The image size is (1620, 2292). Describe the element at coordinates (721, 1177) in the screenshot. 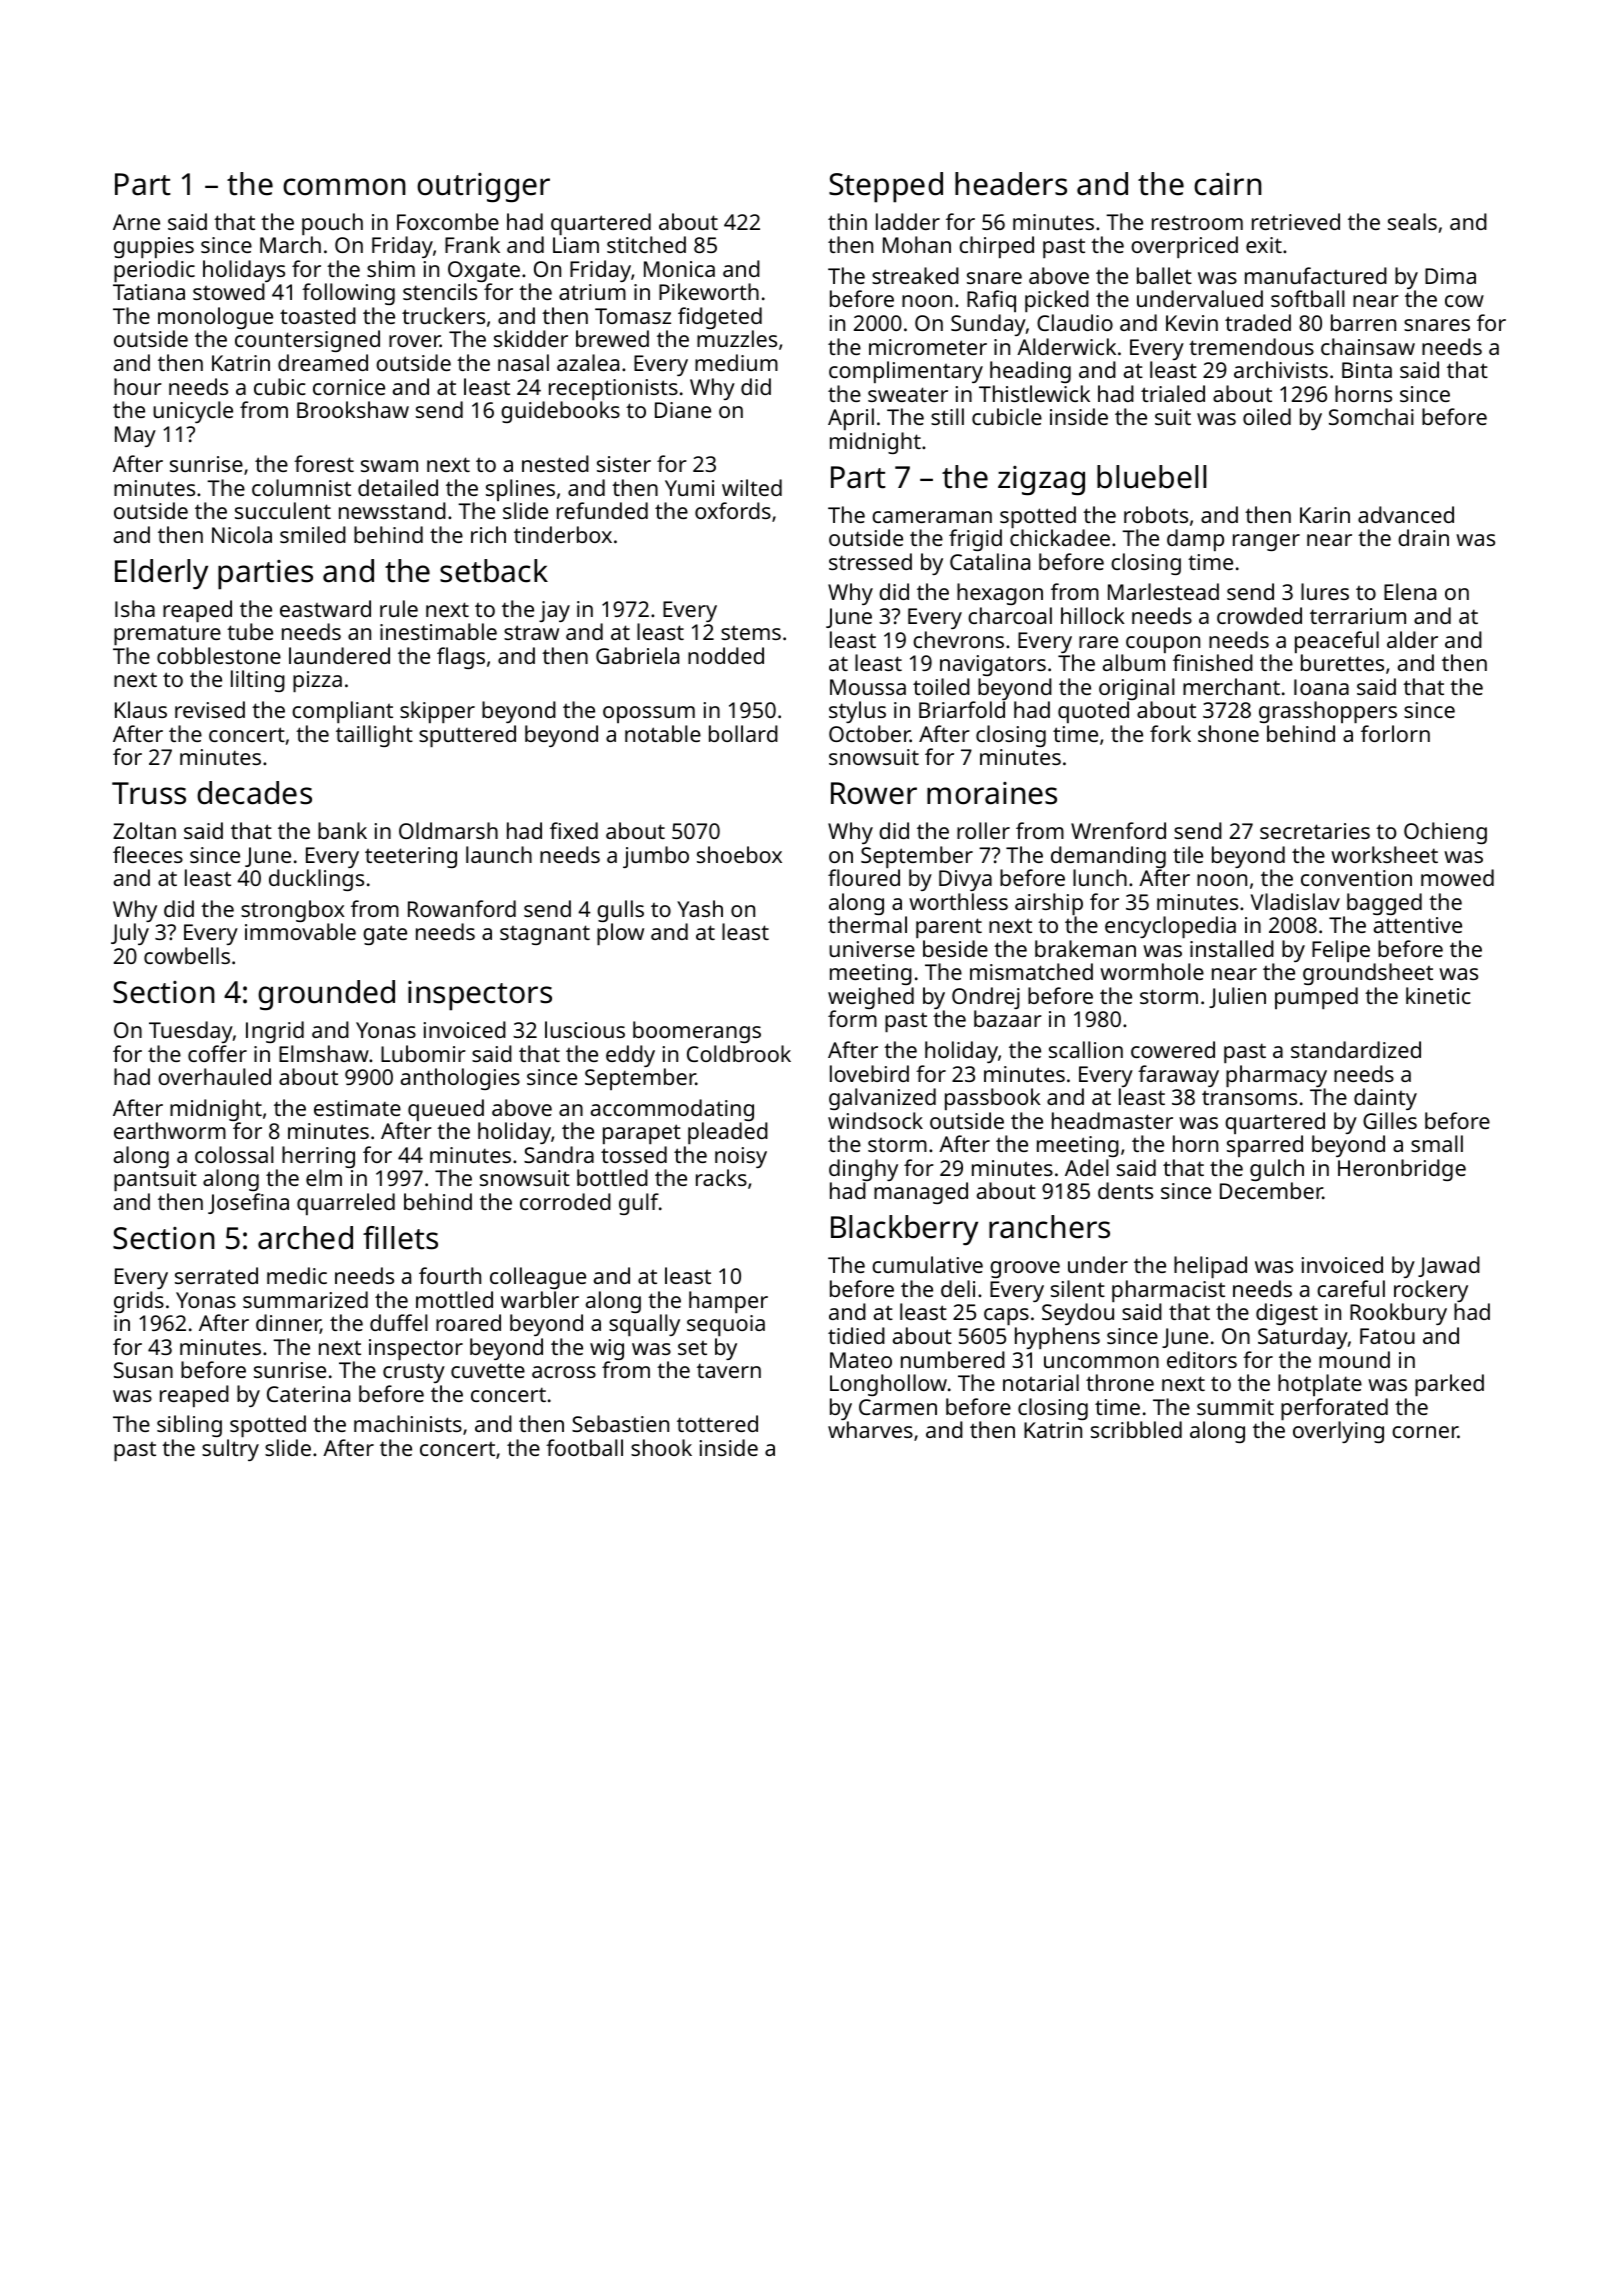

I see `racks` at that location.
